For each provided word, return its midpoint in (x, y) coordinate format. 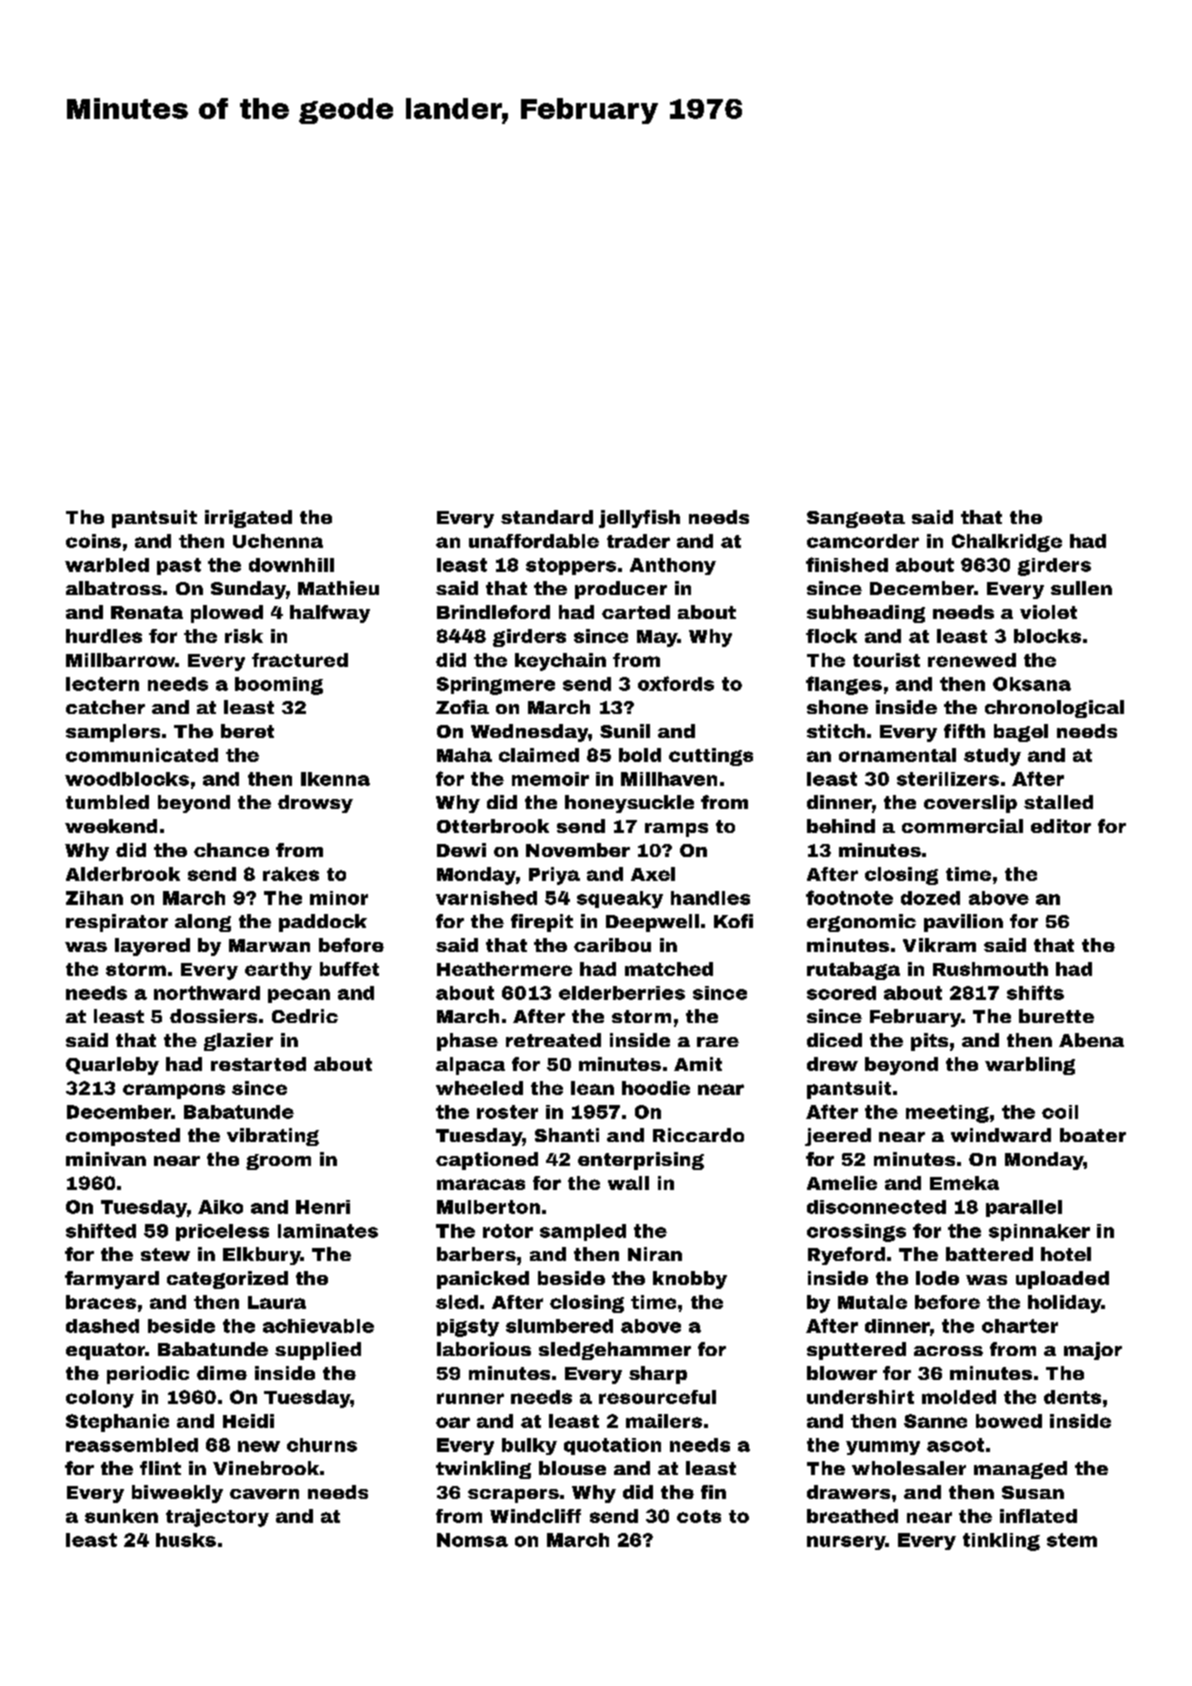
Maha (464, 755)
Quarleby (112, 1066)
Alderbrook (123, 874)
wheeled (479, 1088)
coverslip (970, 804)
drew (832, 1064)
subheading (866, 614)
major (1093, 1351)
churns (322, 1445)
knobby (690, 1280)
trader (638, 541)
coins (93, 541)
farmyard (112, 1280)
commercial (962, 826)
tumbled (107, 802)
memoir (550, 779)
